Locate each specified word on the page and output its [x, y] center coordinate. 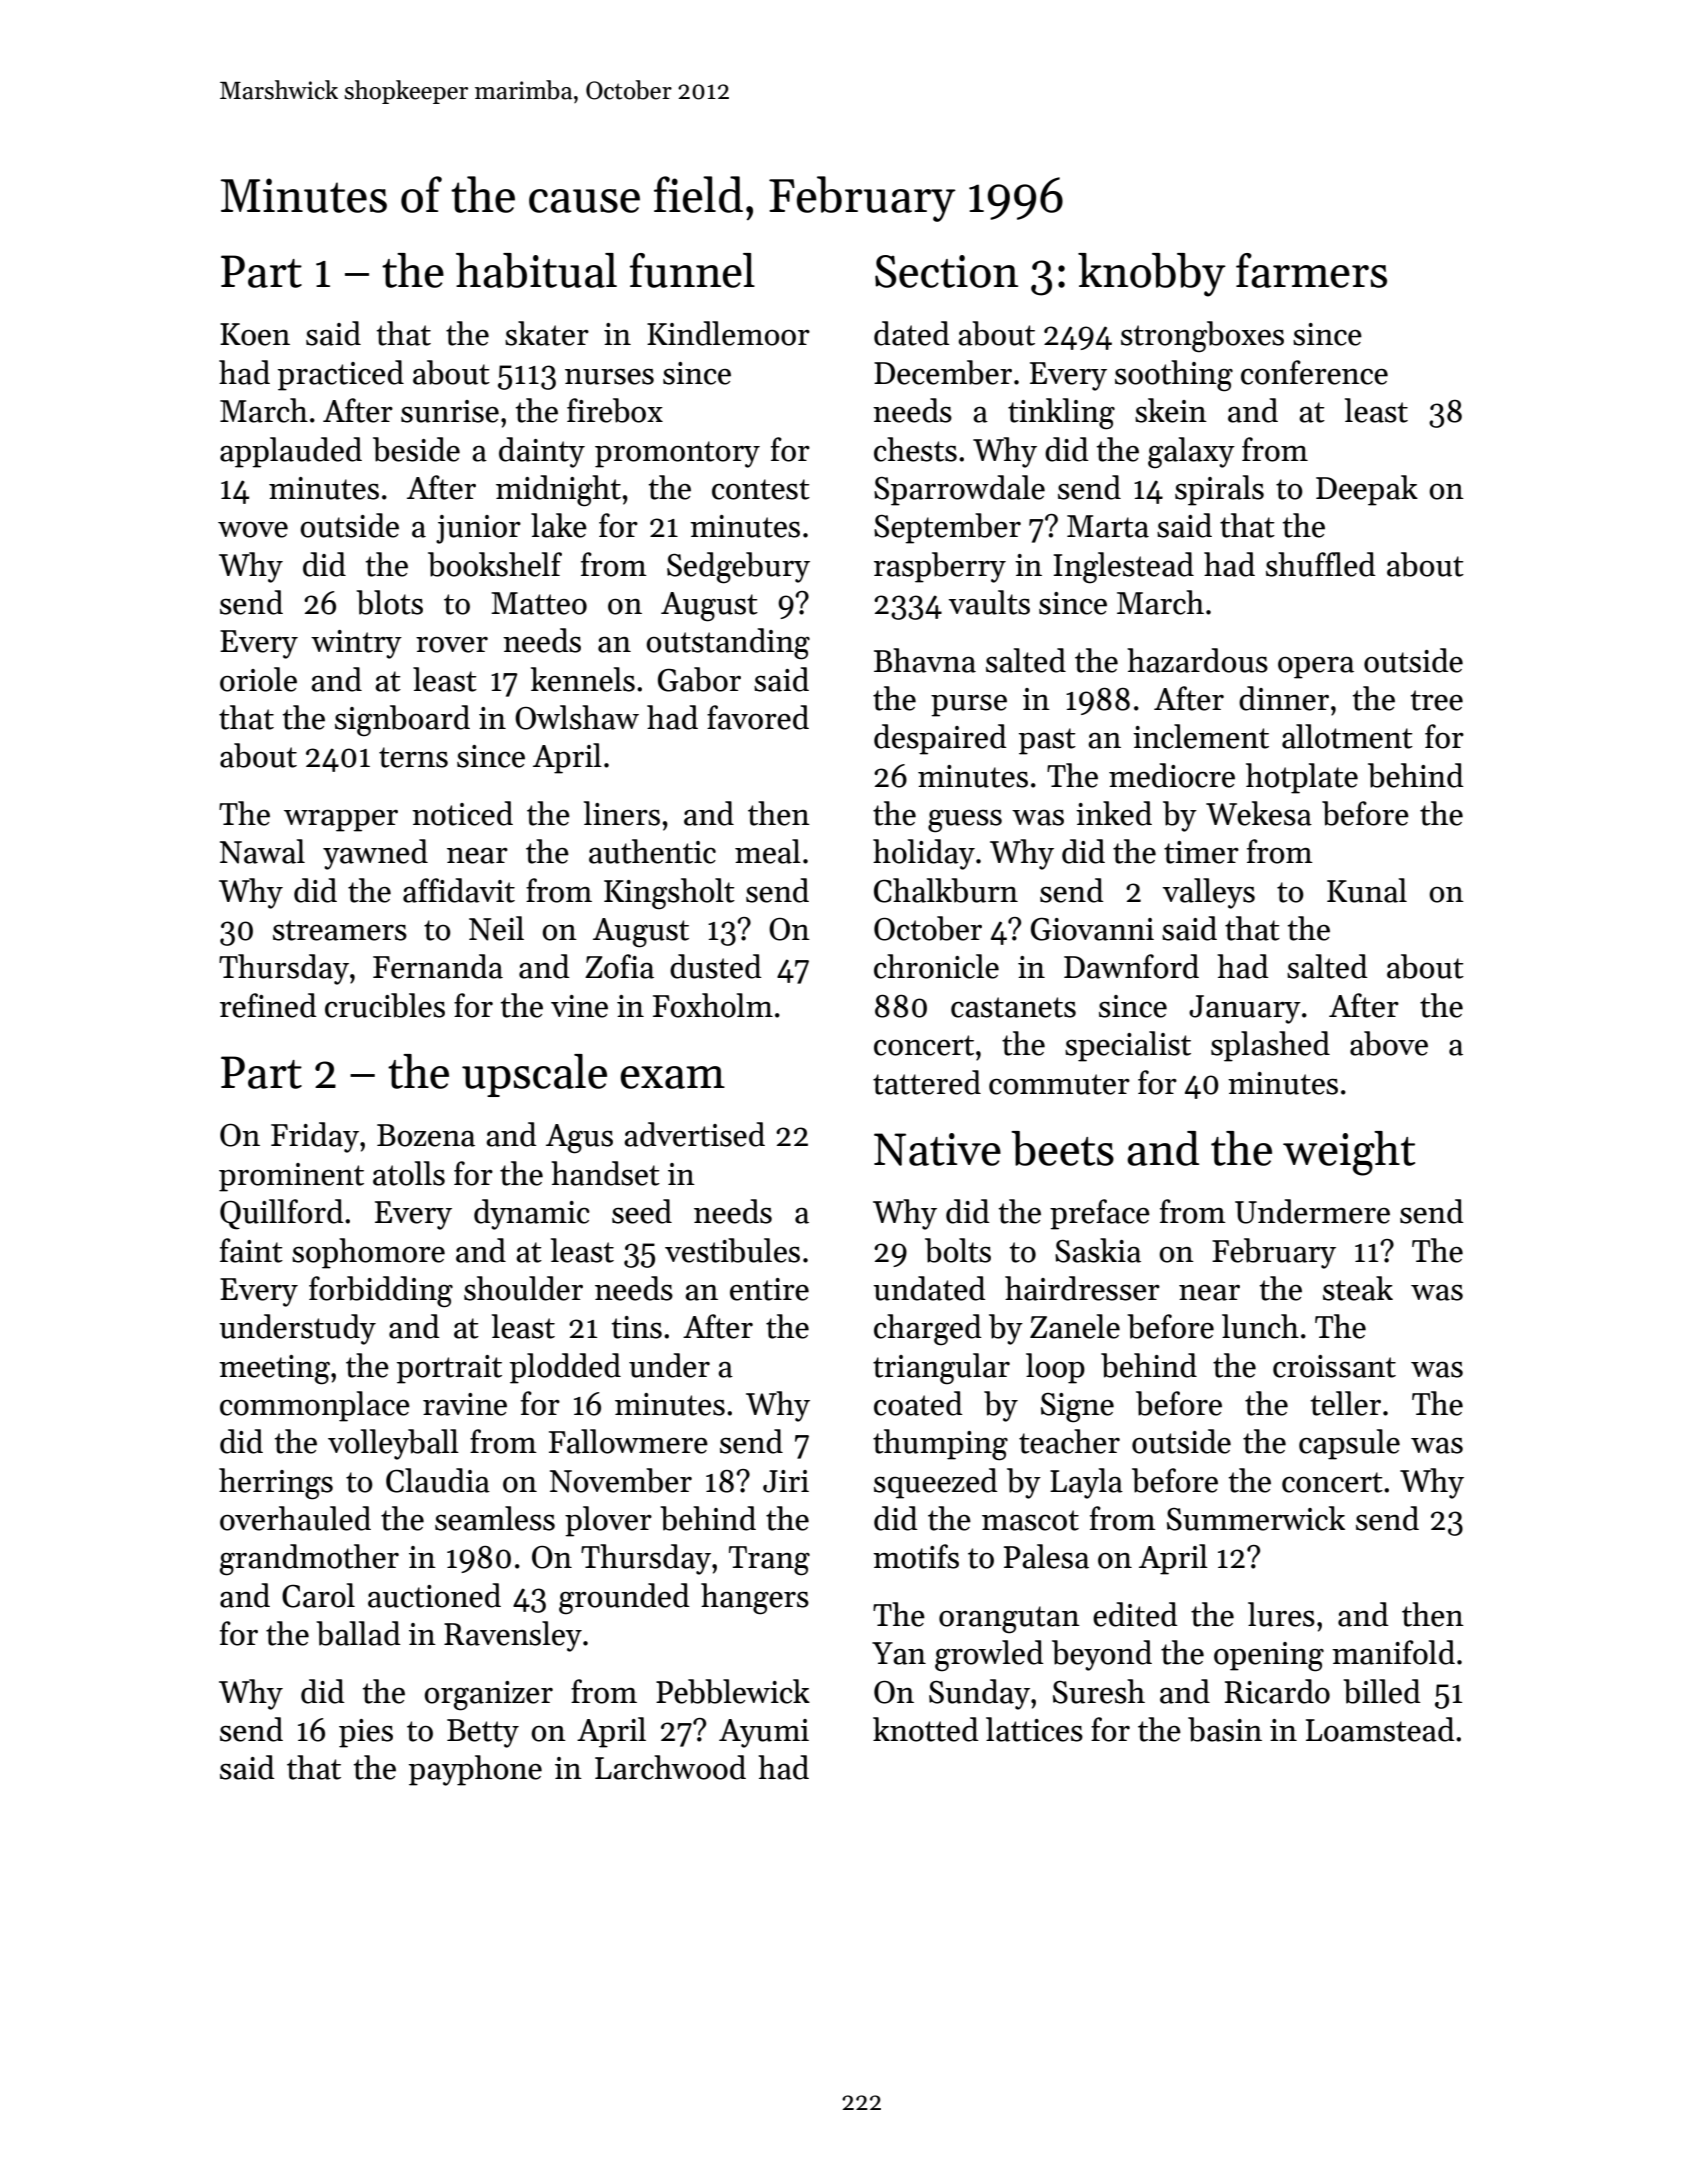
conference [1314, 372]
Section [946, 271]
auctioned [434, 1595]
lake [559, 525]
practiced [341, 375]
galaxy [1191, 453]
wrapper [341, 821]
